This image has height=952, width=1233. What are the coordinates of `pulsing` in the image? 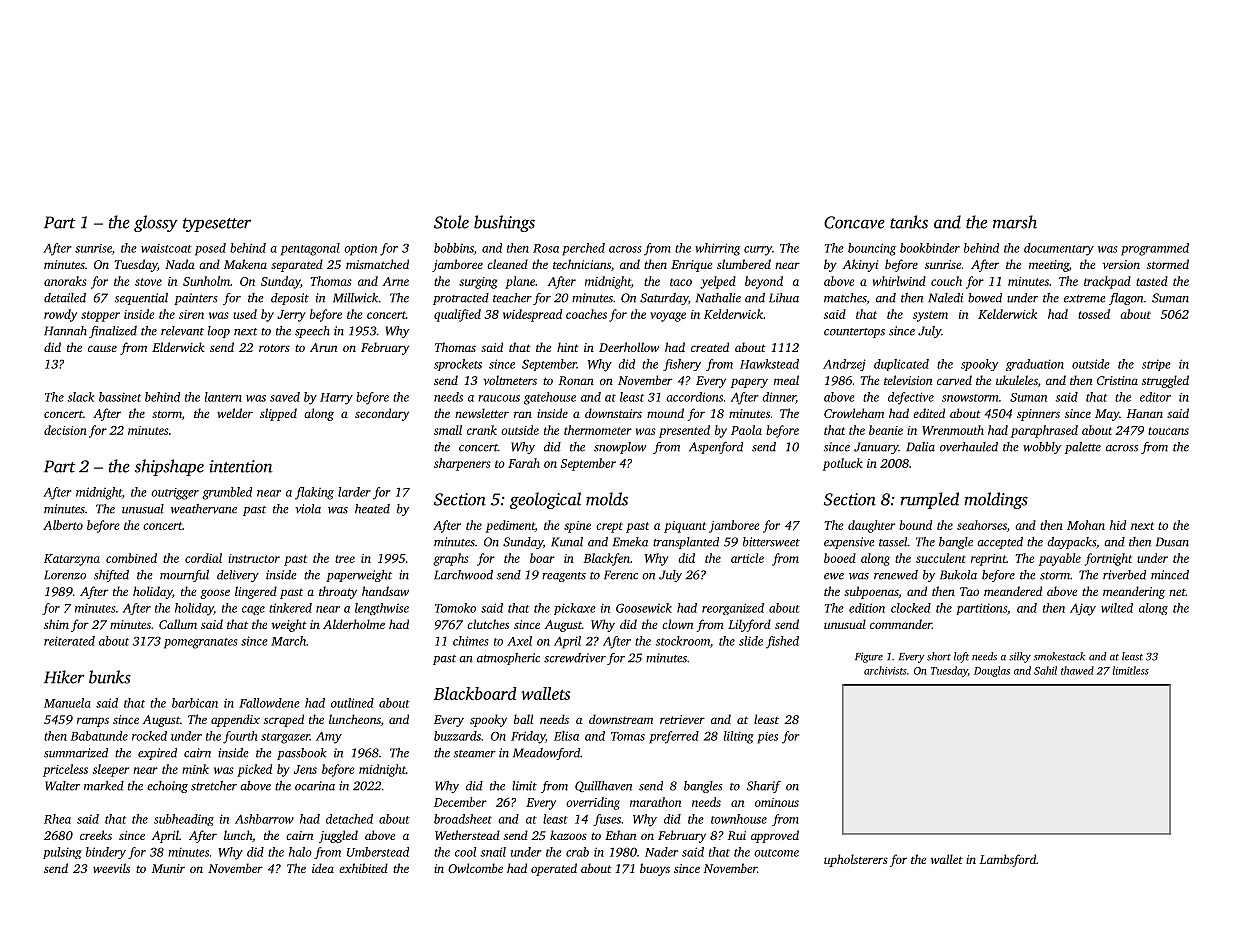 It's located at (62, 853).
